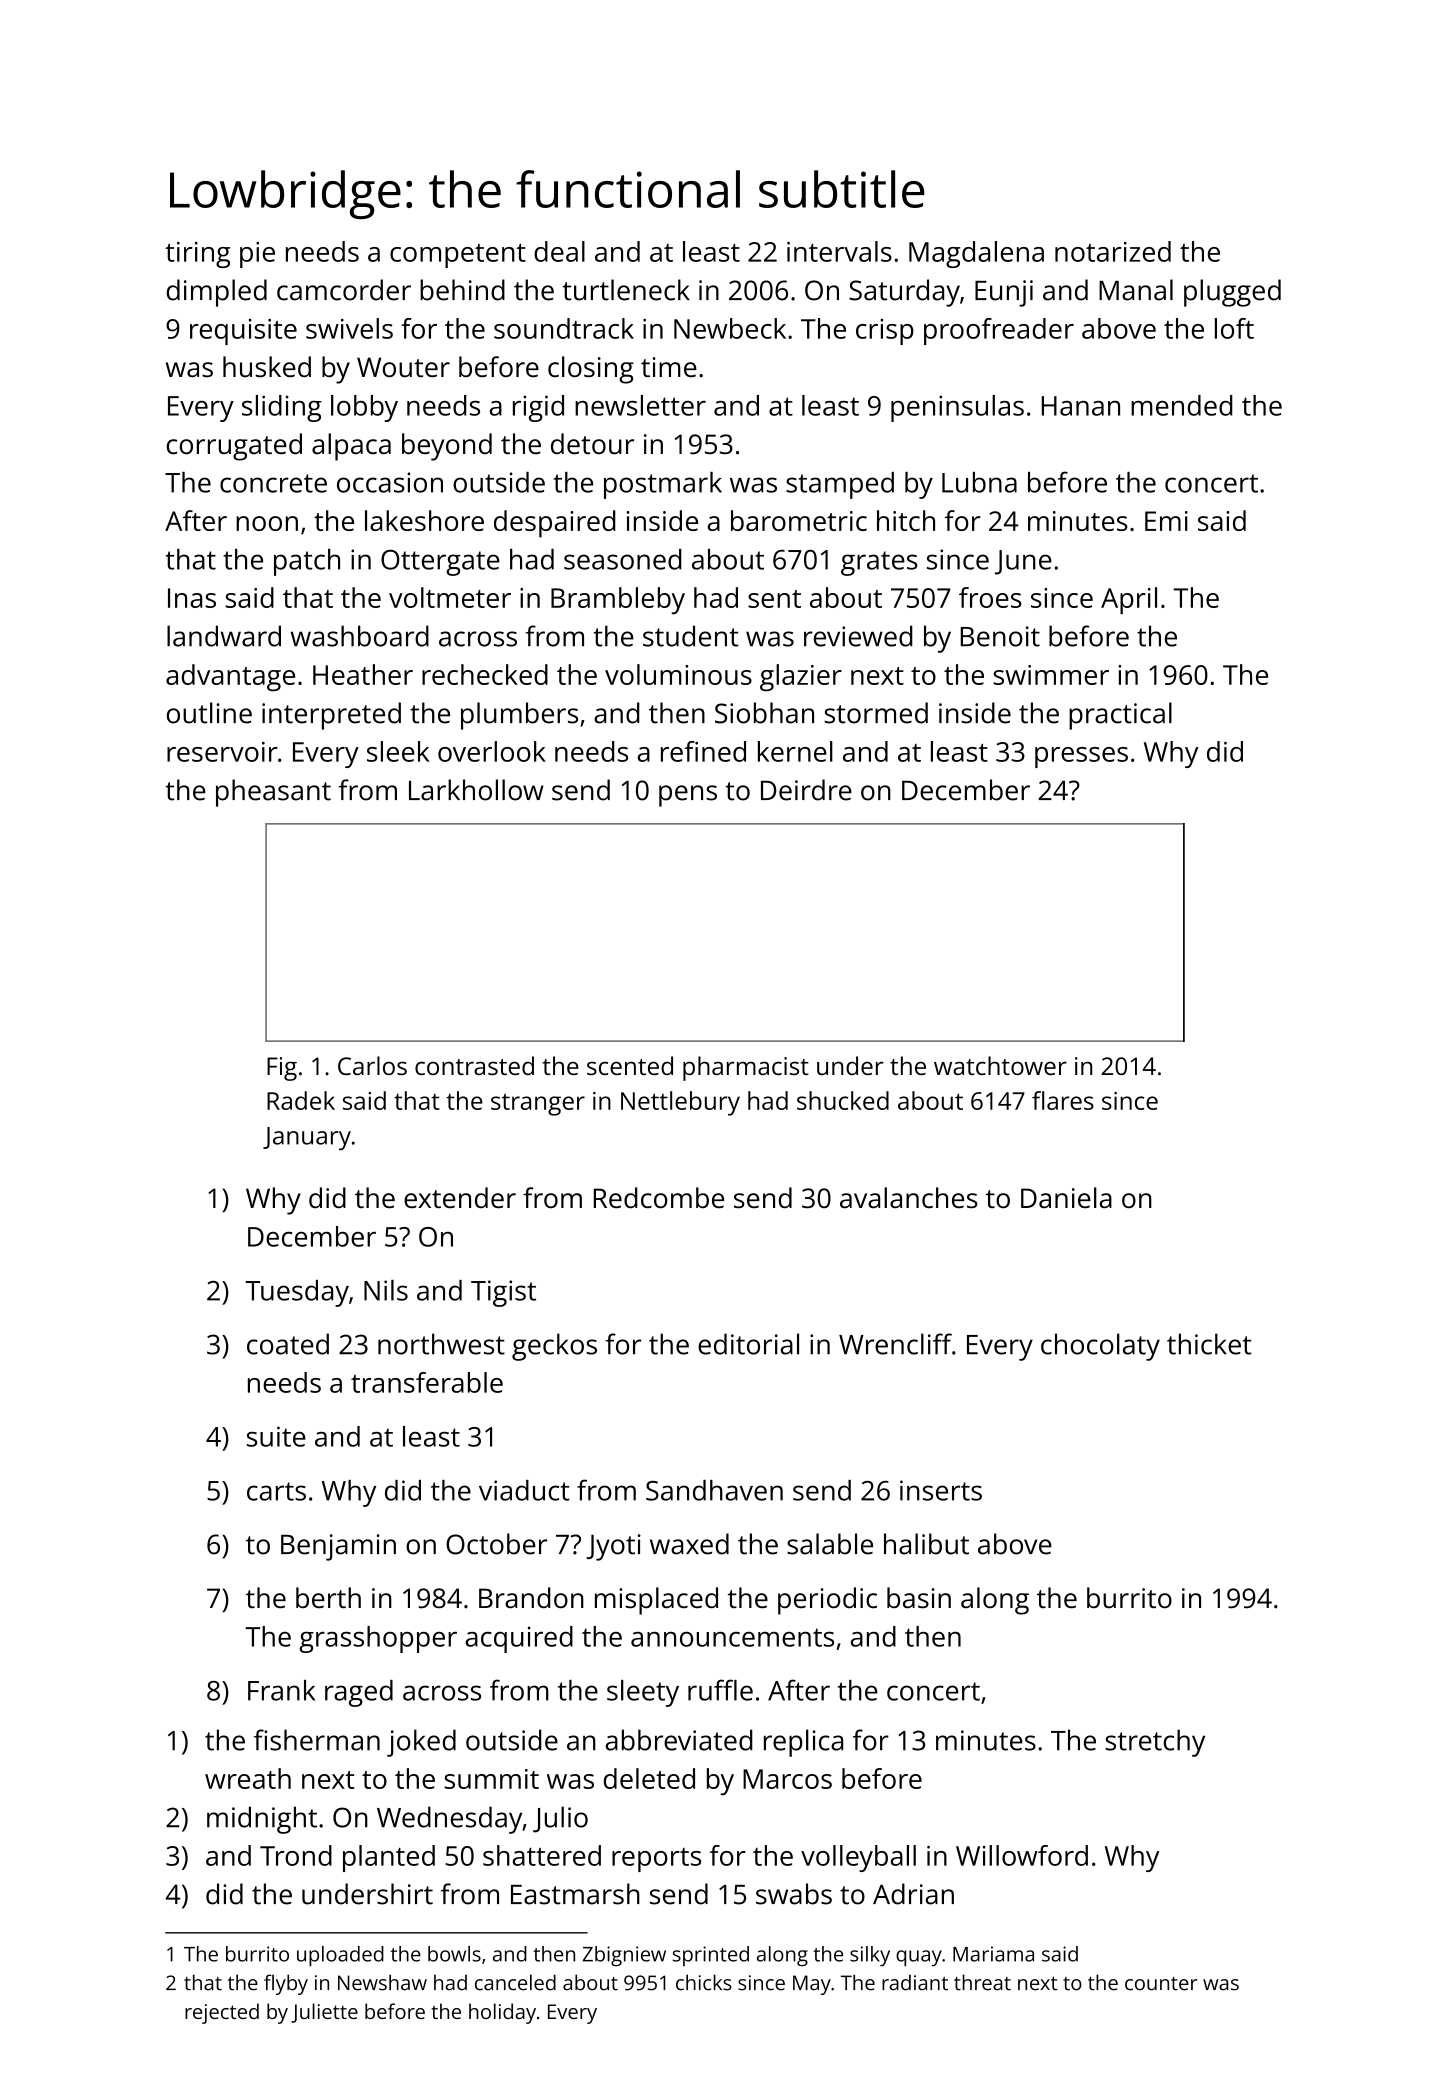 This image has width=1450, height=2100. Describe the element at coordinates (1066, 1198) in the image. I see `Daniela` at that location.
